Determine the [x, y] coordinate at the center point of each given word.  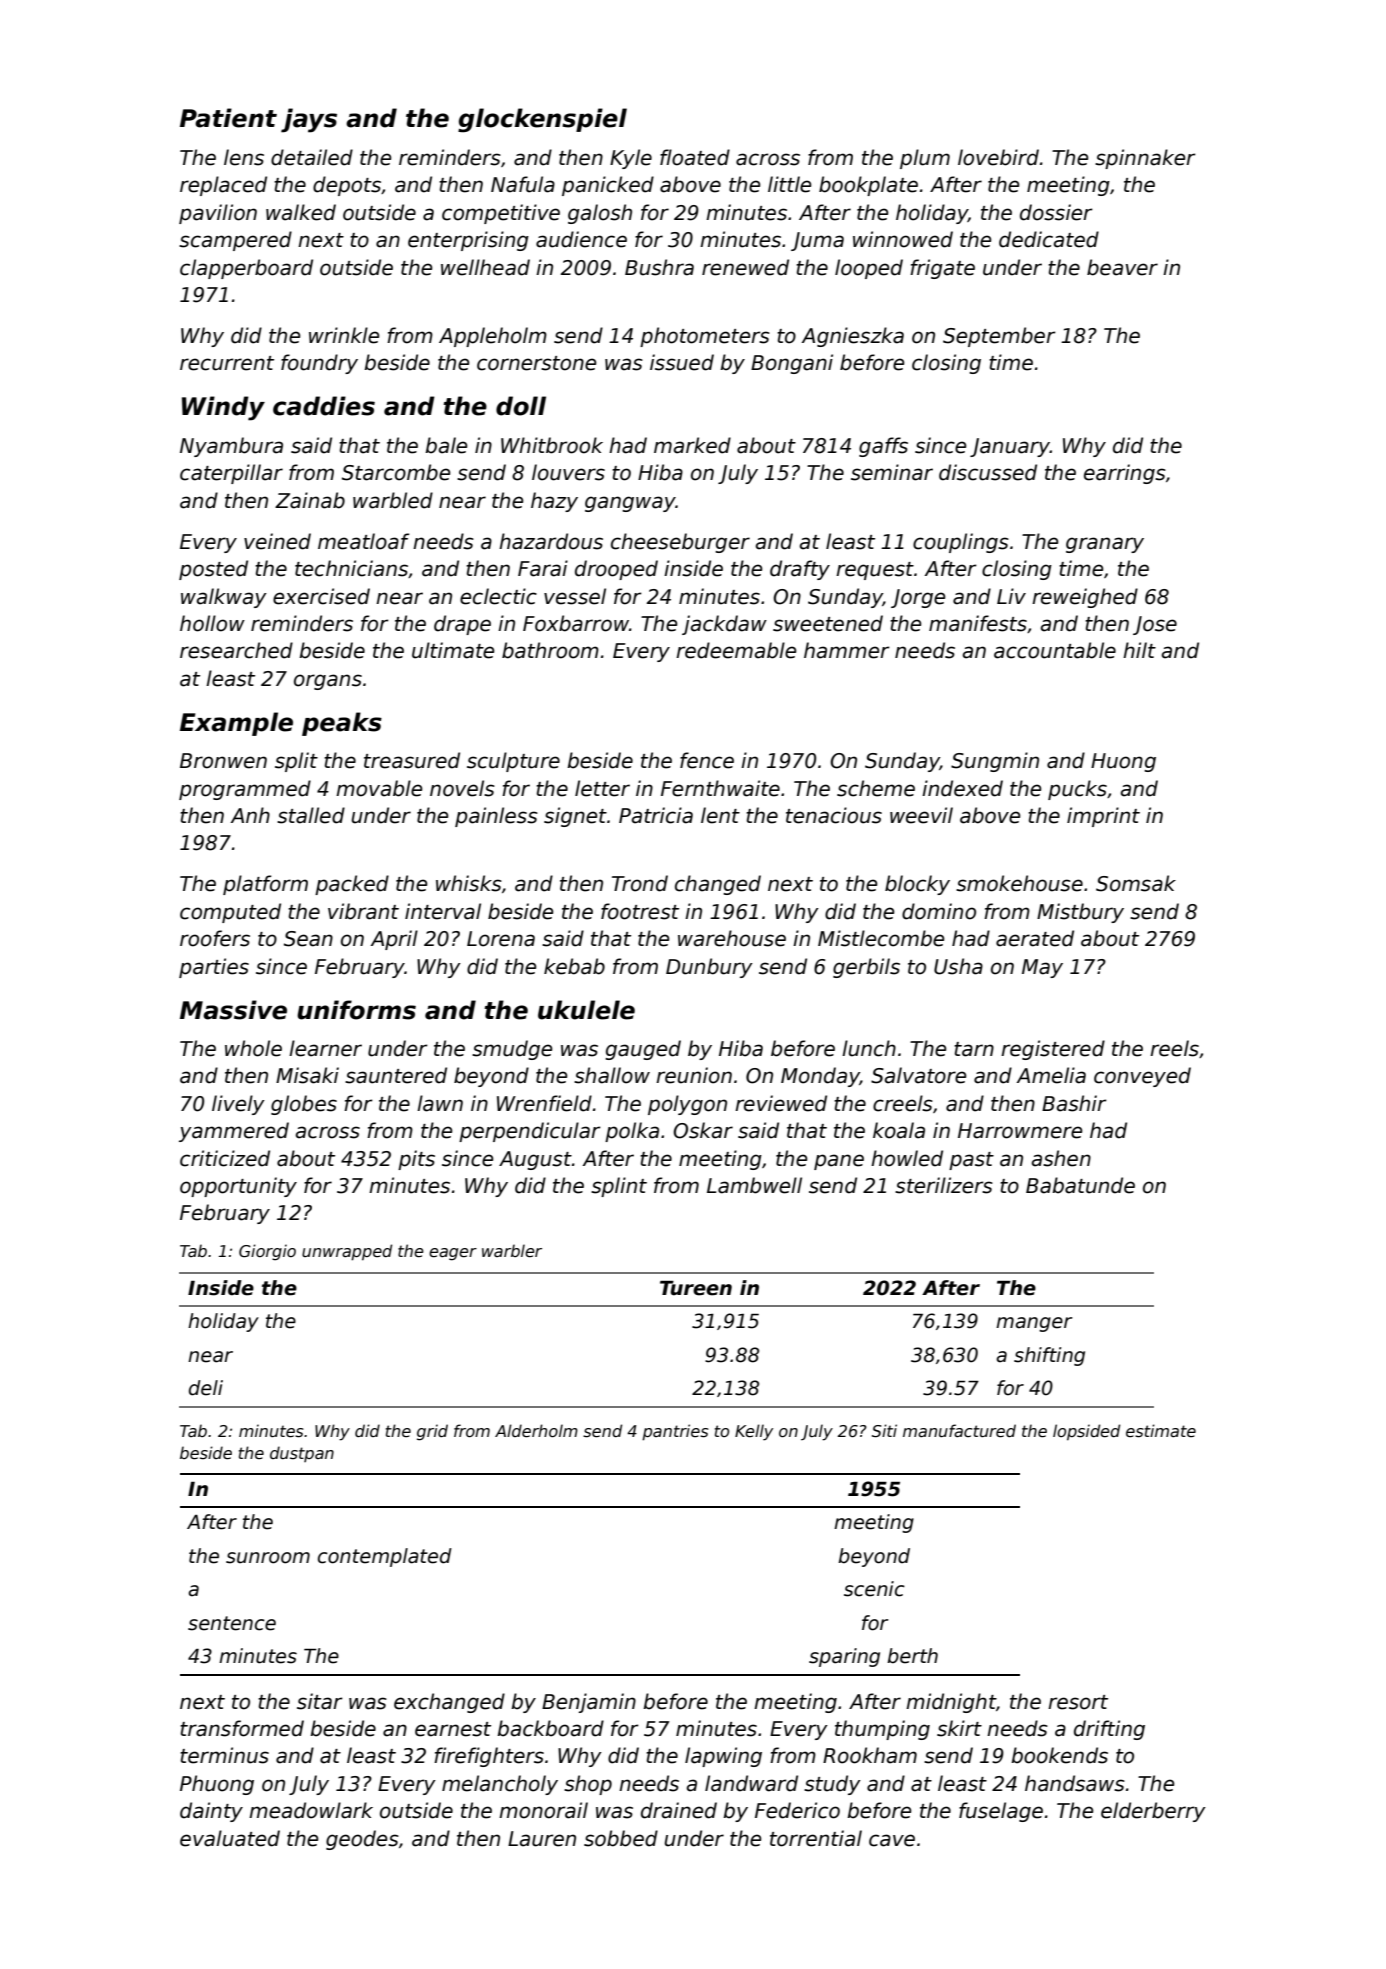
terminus [224, 1755]
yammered [234, 1132]
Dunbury [709, 968]
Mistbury [1080, 913]
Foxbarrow [576, 623]
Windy [223, 408]
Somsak [1136, 883]
